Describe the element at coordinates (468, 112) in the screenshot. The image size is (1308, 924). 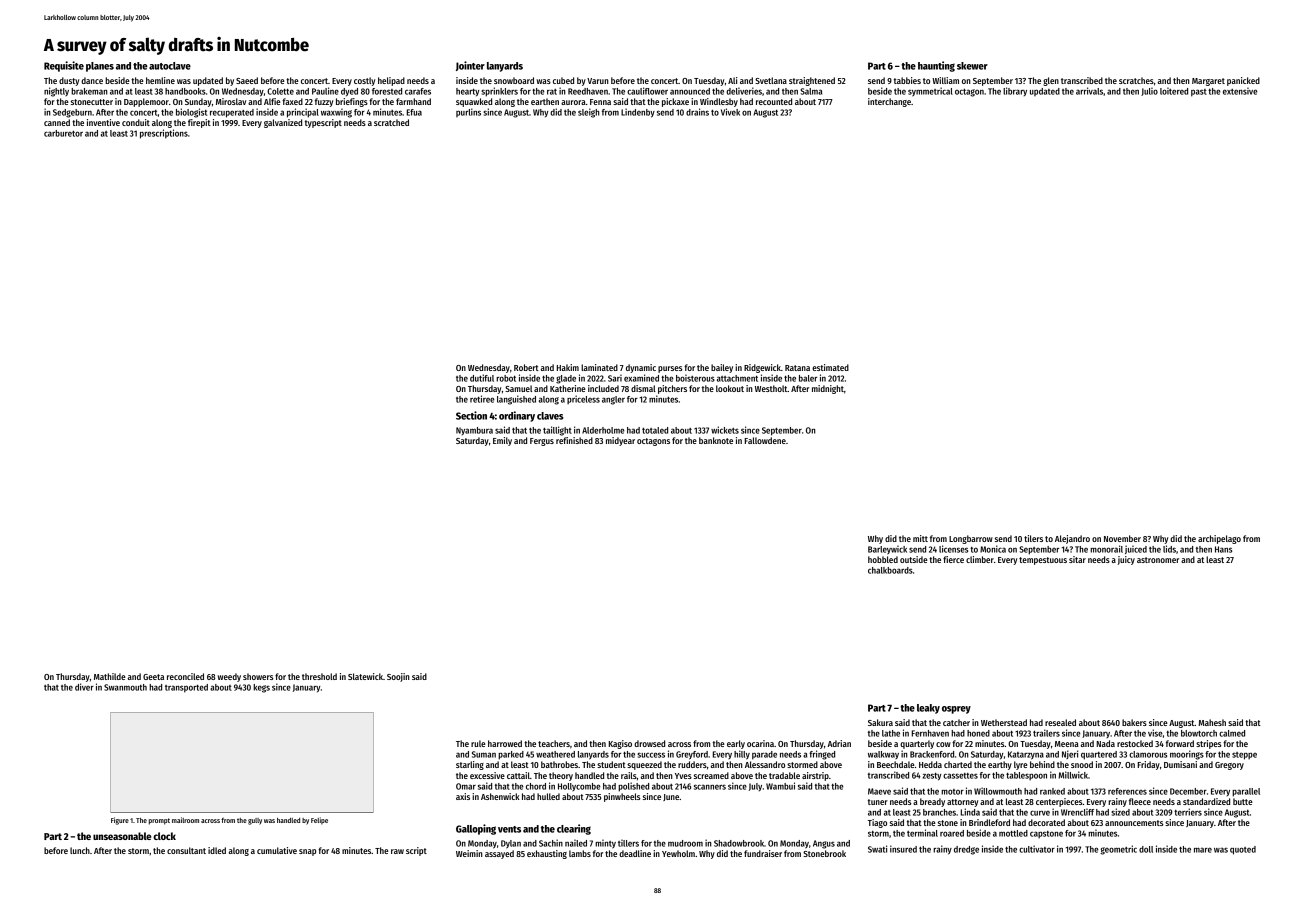
I see `purlins` at that location.
